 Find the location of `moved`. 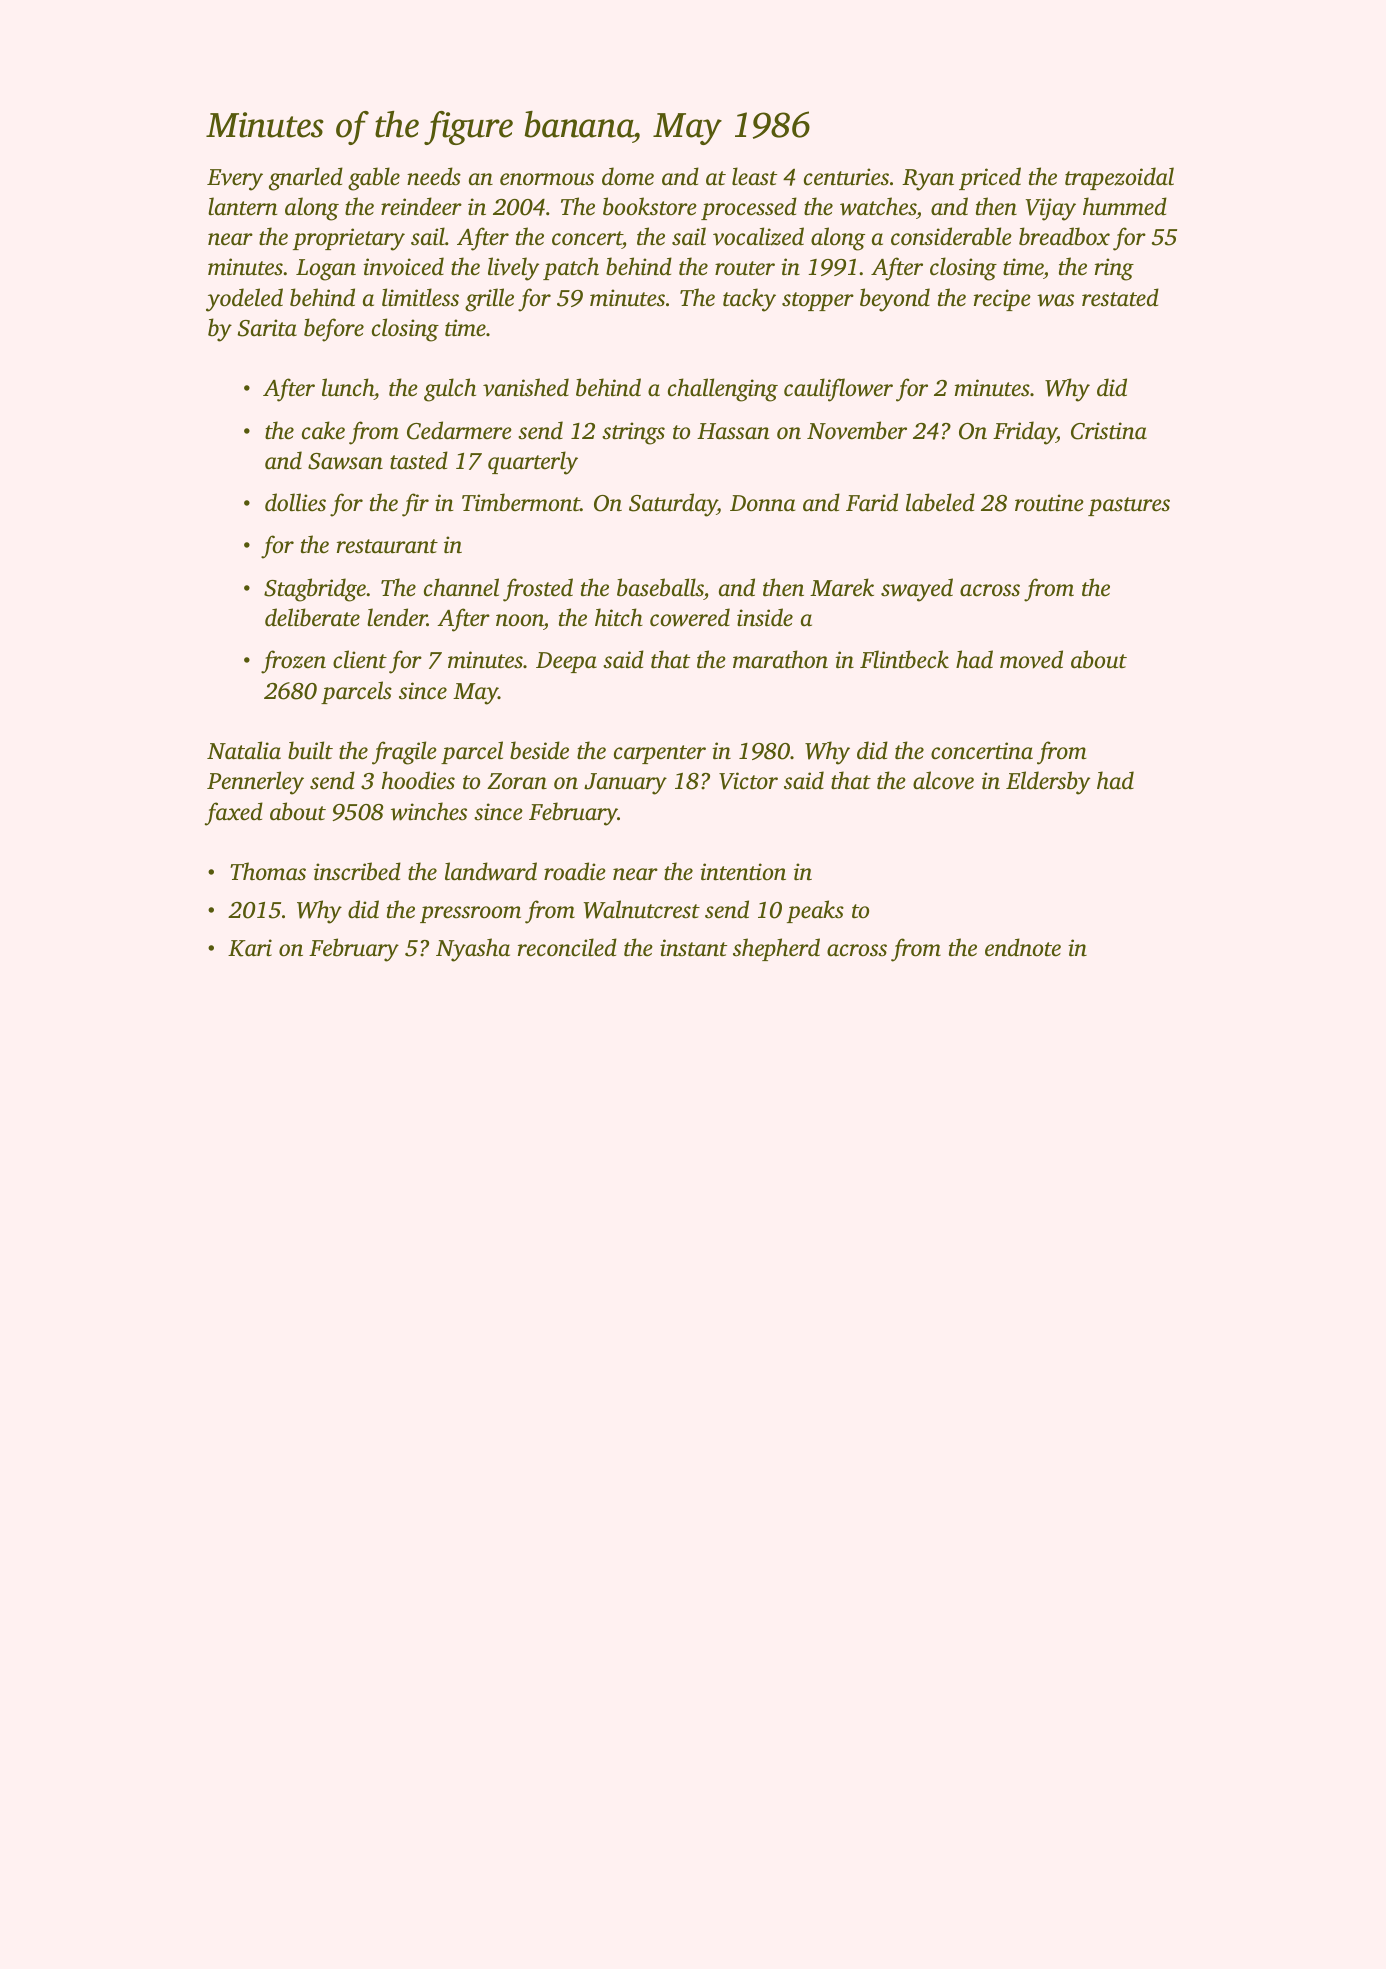

moved is located at coordinates (1031, 659).
